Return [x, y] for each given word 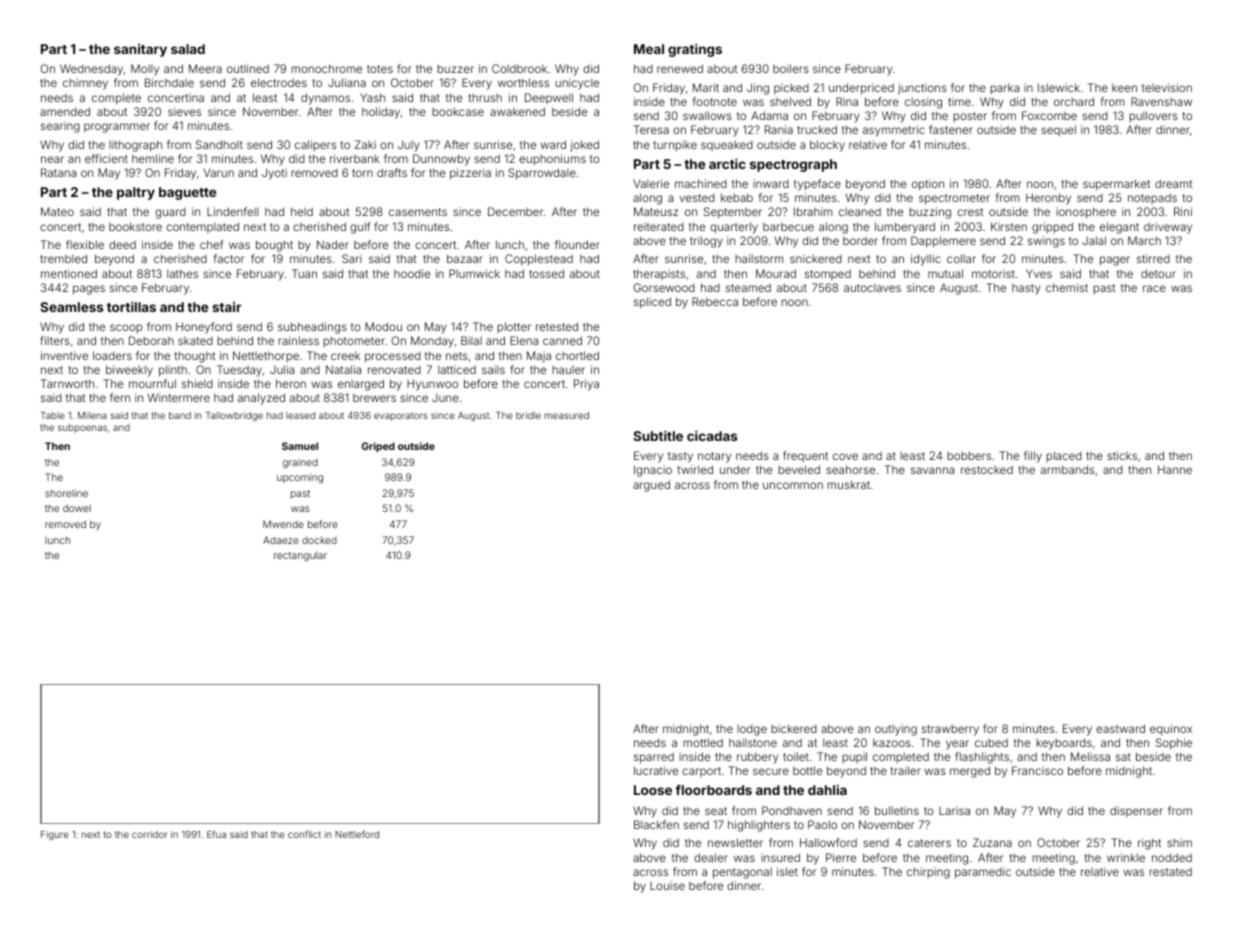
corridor [149, 834]
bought [274, 246]
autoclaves [872, 287]
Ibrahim [813, 211]
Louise [667, 885]
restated [1170, 871]
